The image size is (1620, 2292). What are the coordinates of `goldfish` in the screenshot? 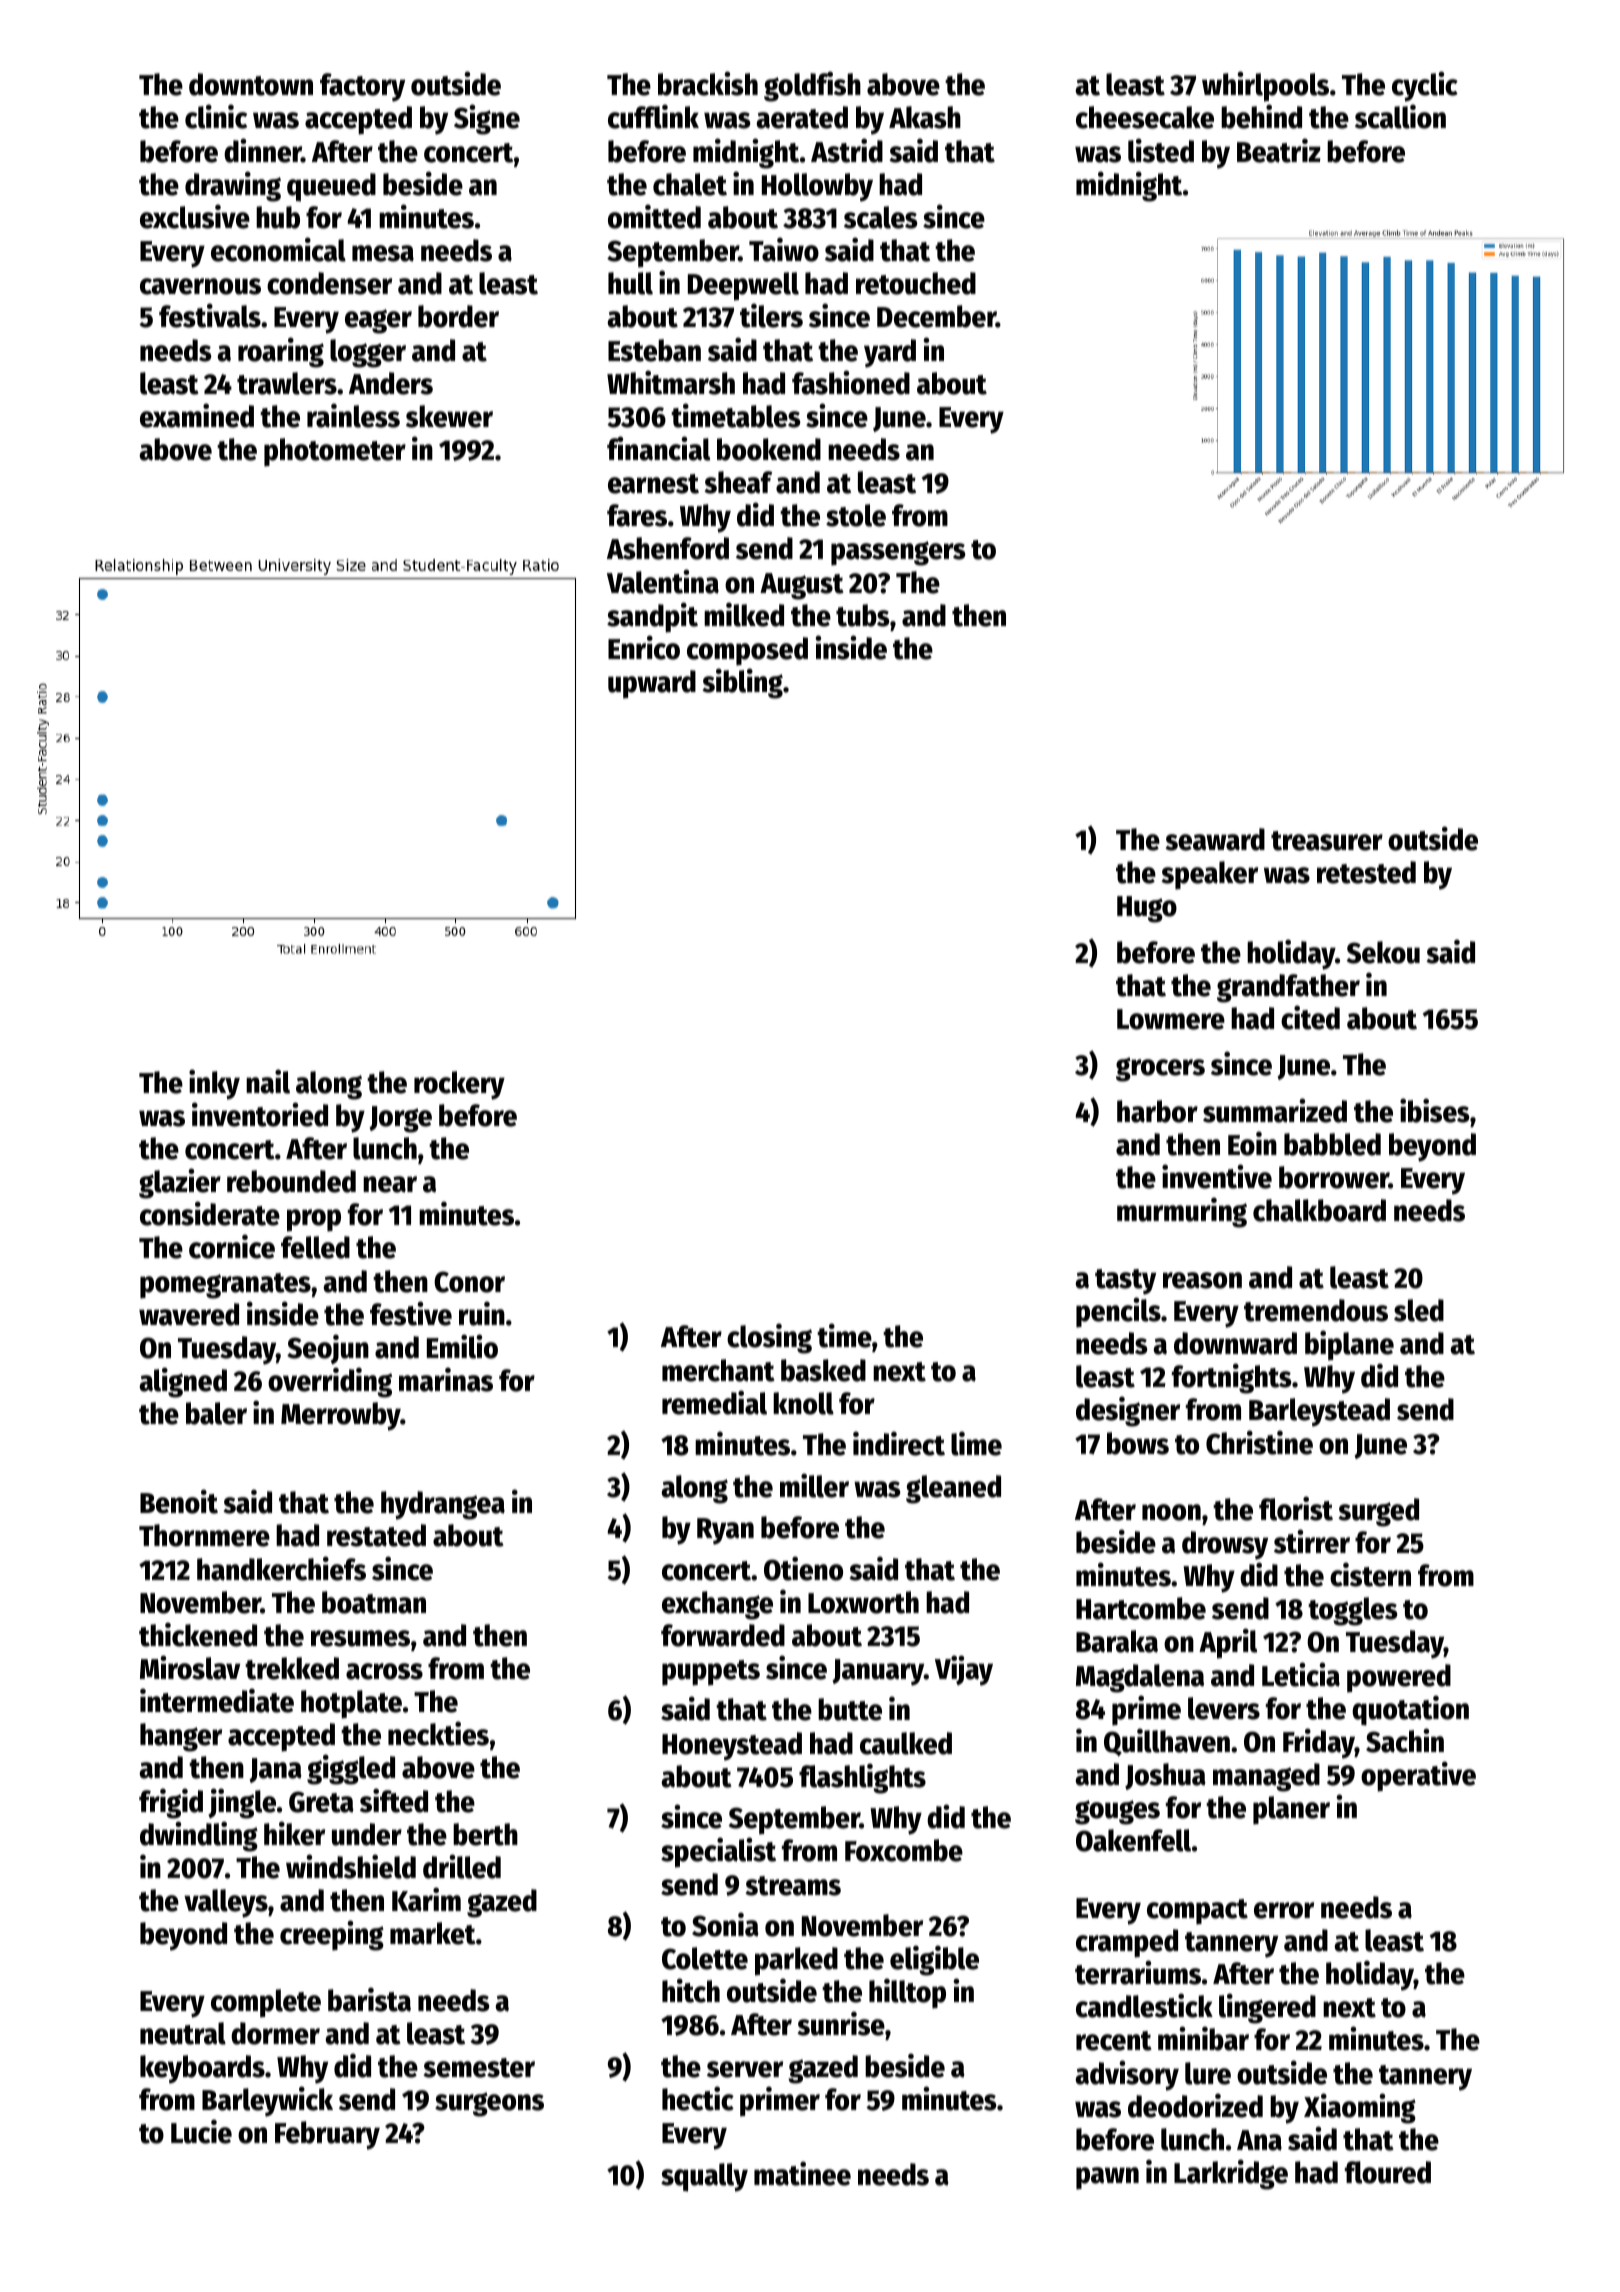 It's located at (812, 86).
